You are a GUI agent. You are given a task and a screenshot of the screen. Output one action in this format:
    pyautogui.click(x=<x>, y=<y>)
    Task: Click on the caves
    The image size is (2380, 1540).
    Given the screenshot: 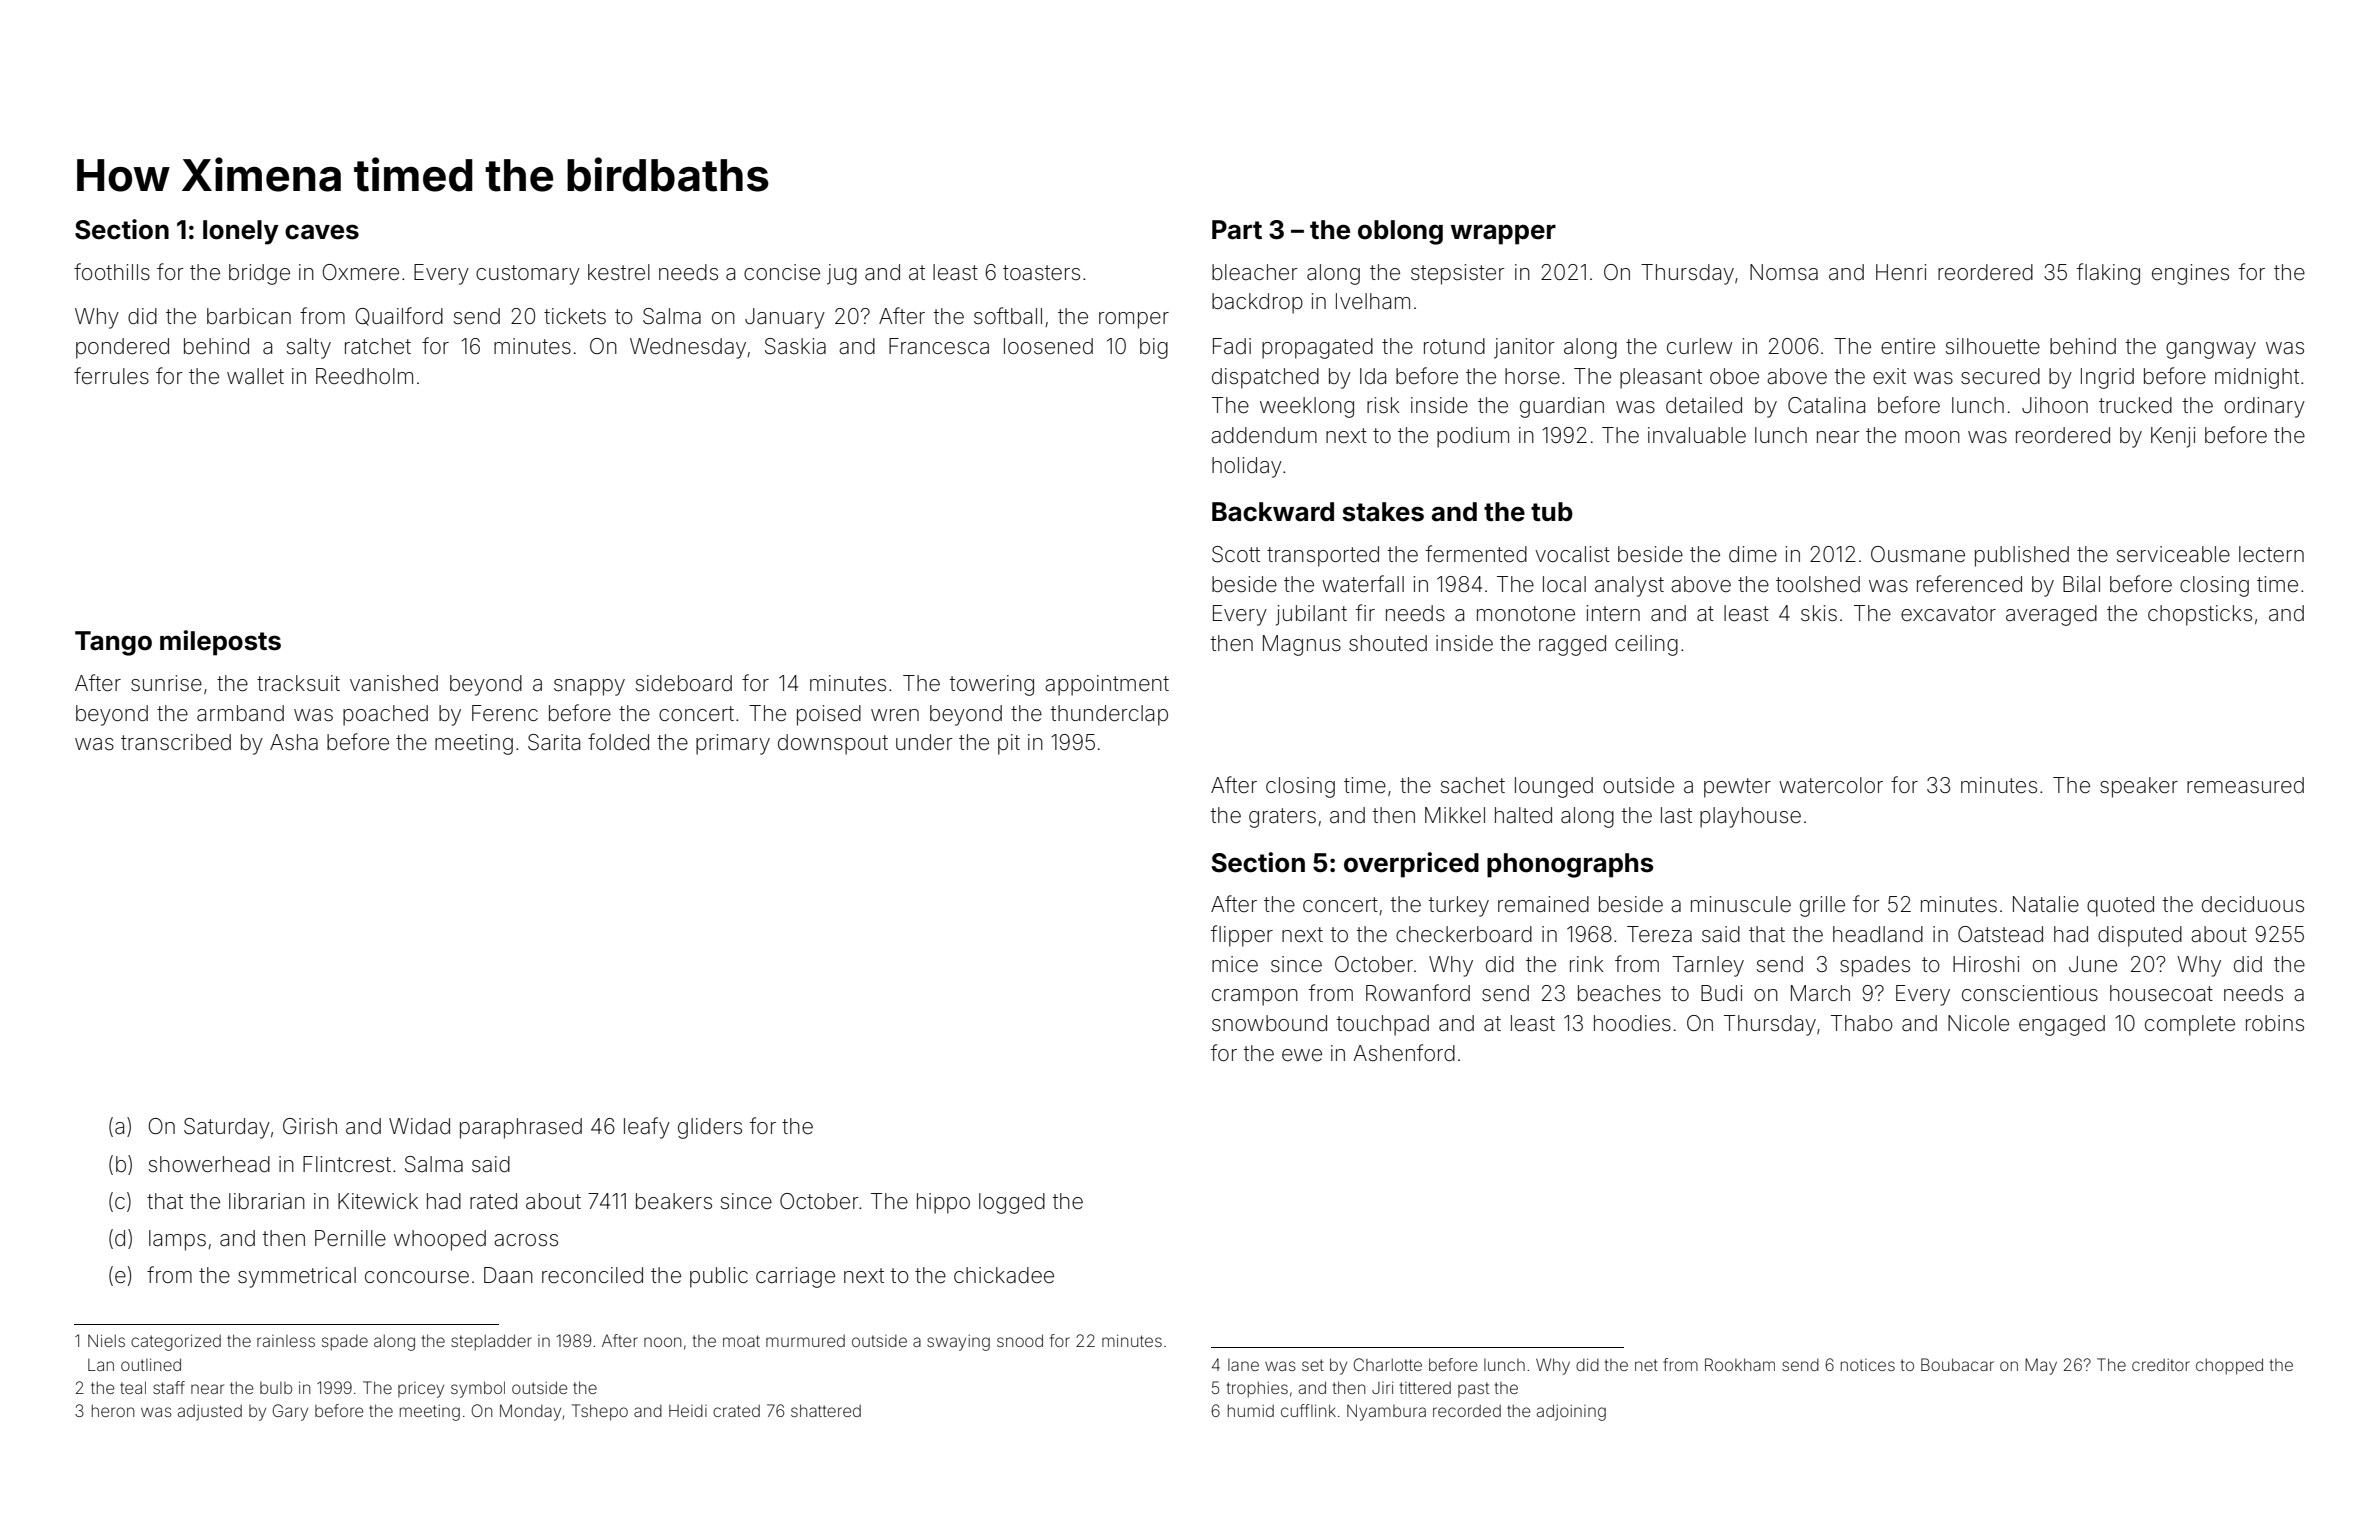 What is the action you would take?
    pyautogui.click(x=322, y=232)
